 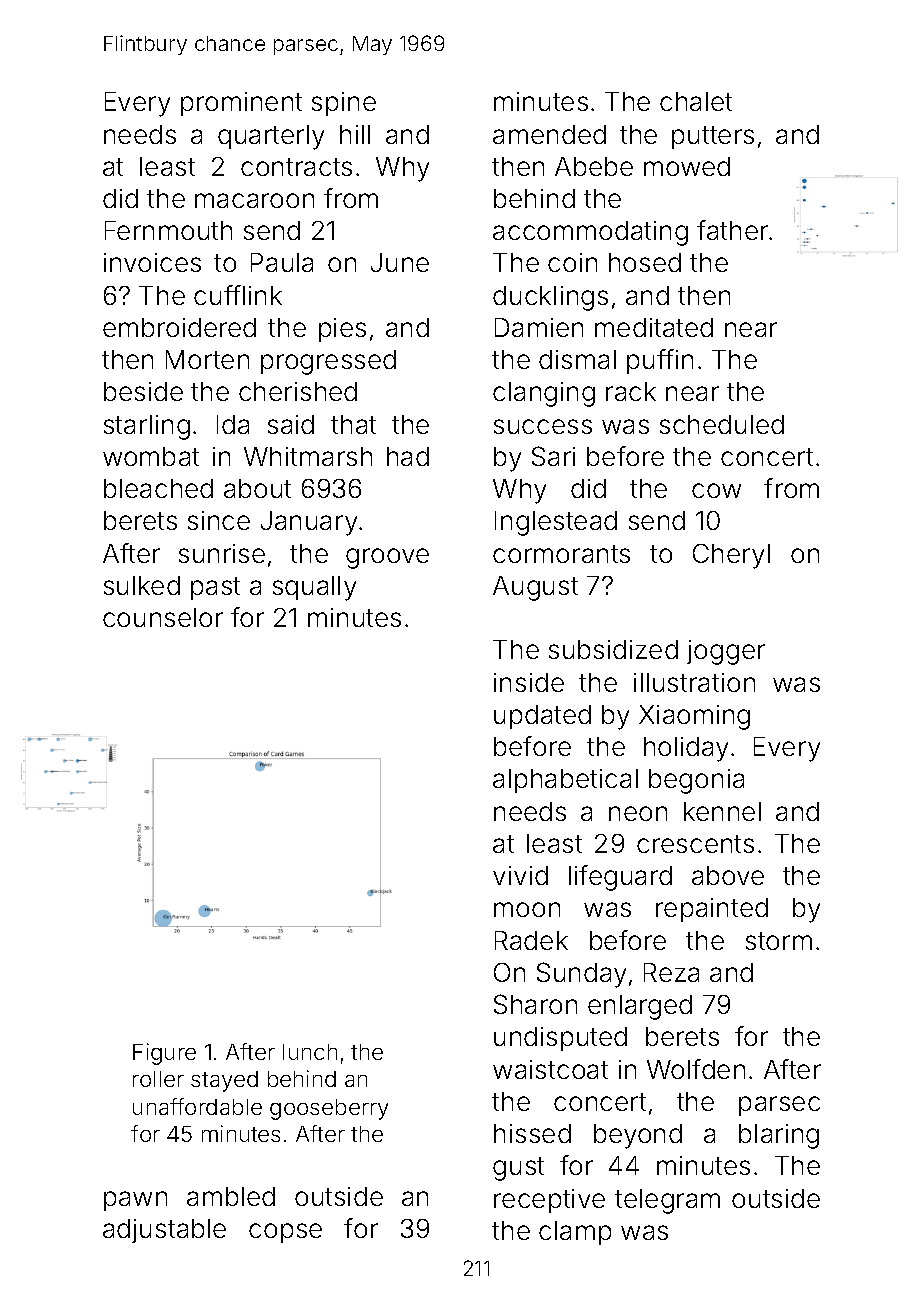 I want to click on copse, so click(x=285, y=1233).
